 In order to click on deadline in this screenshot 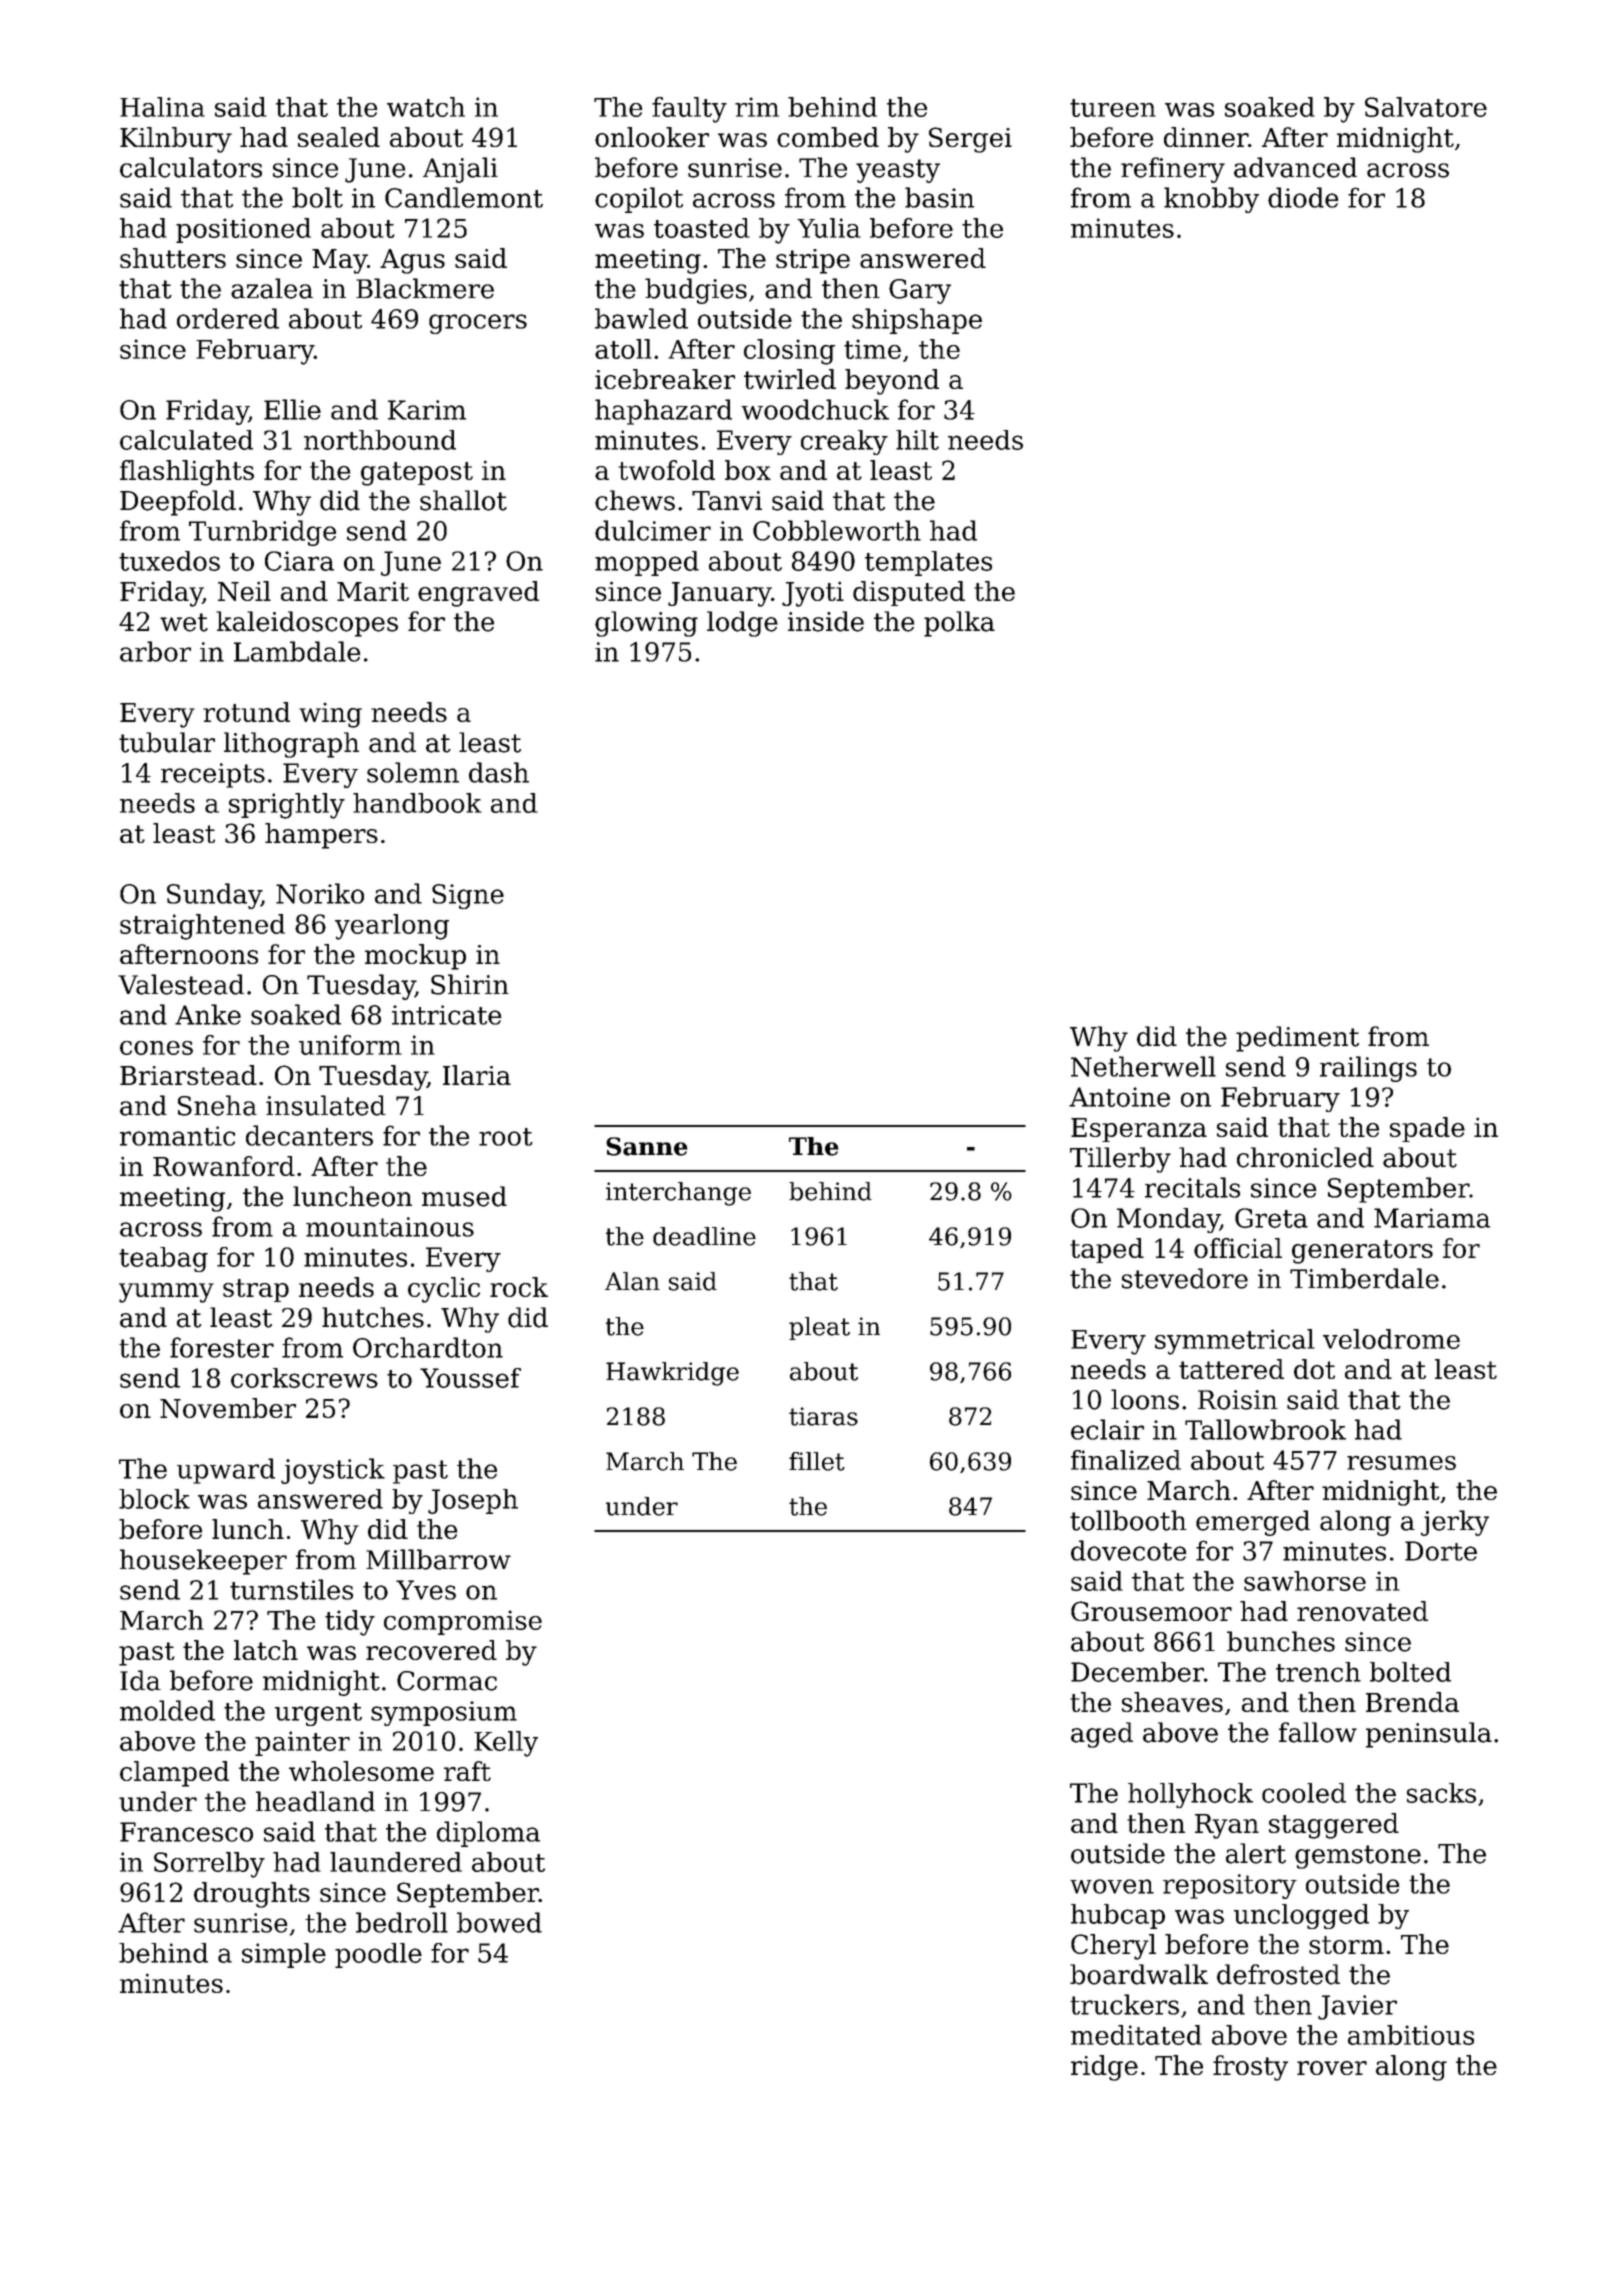, I will do `click(704, 1236)`.
